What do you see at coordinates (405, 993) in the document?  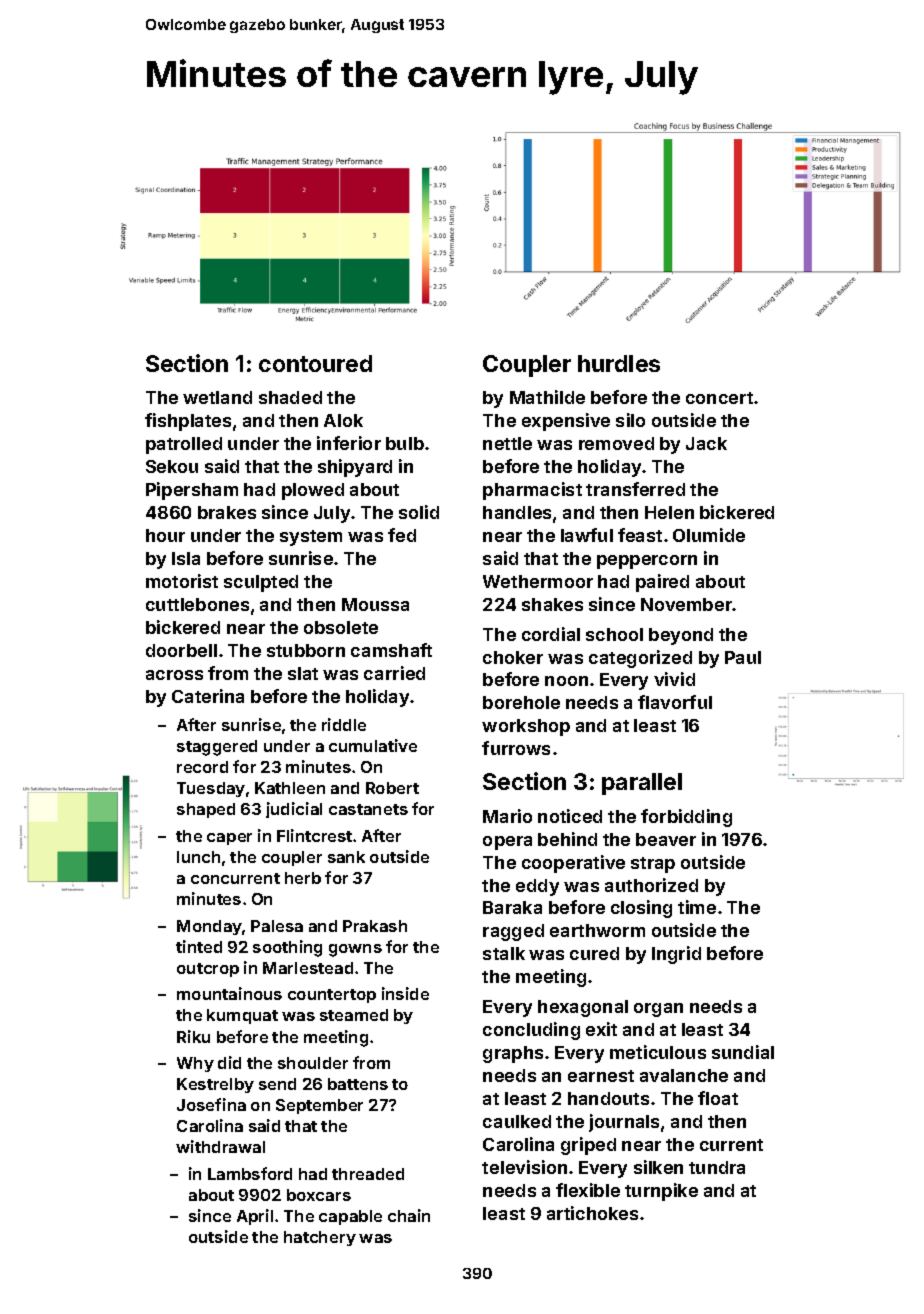 I see `inside` at bounding box center [405, 993].
